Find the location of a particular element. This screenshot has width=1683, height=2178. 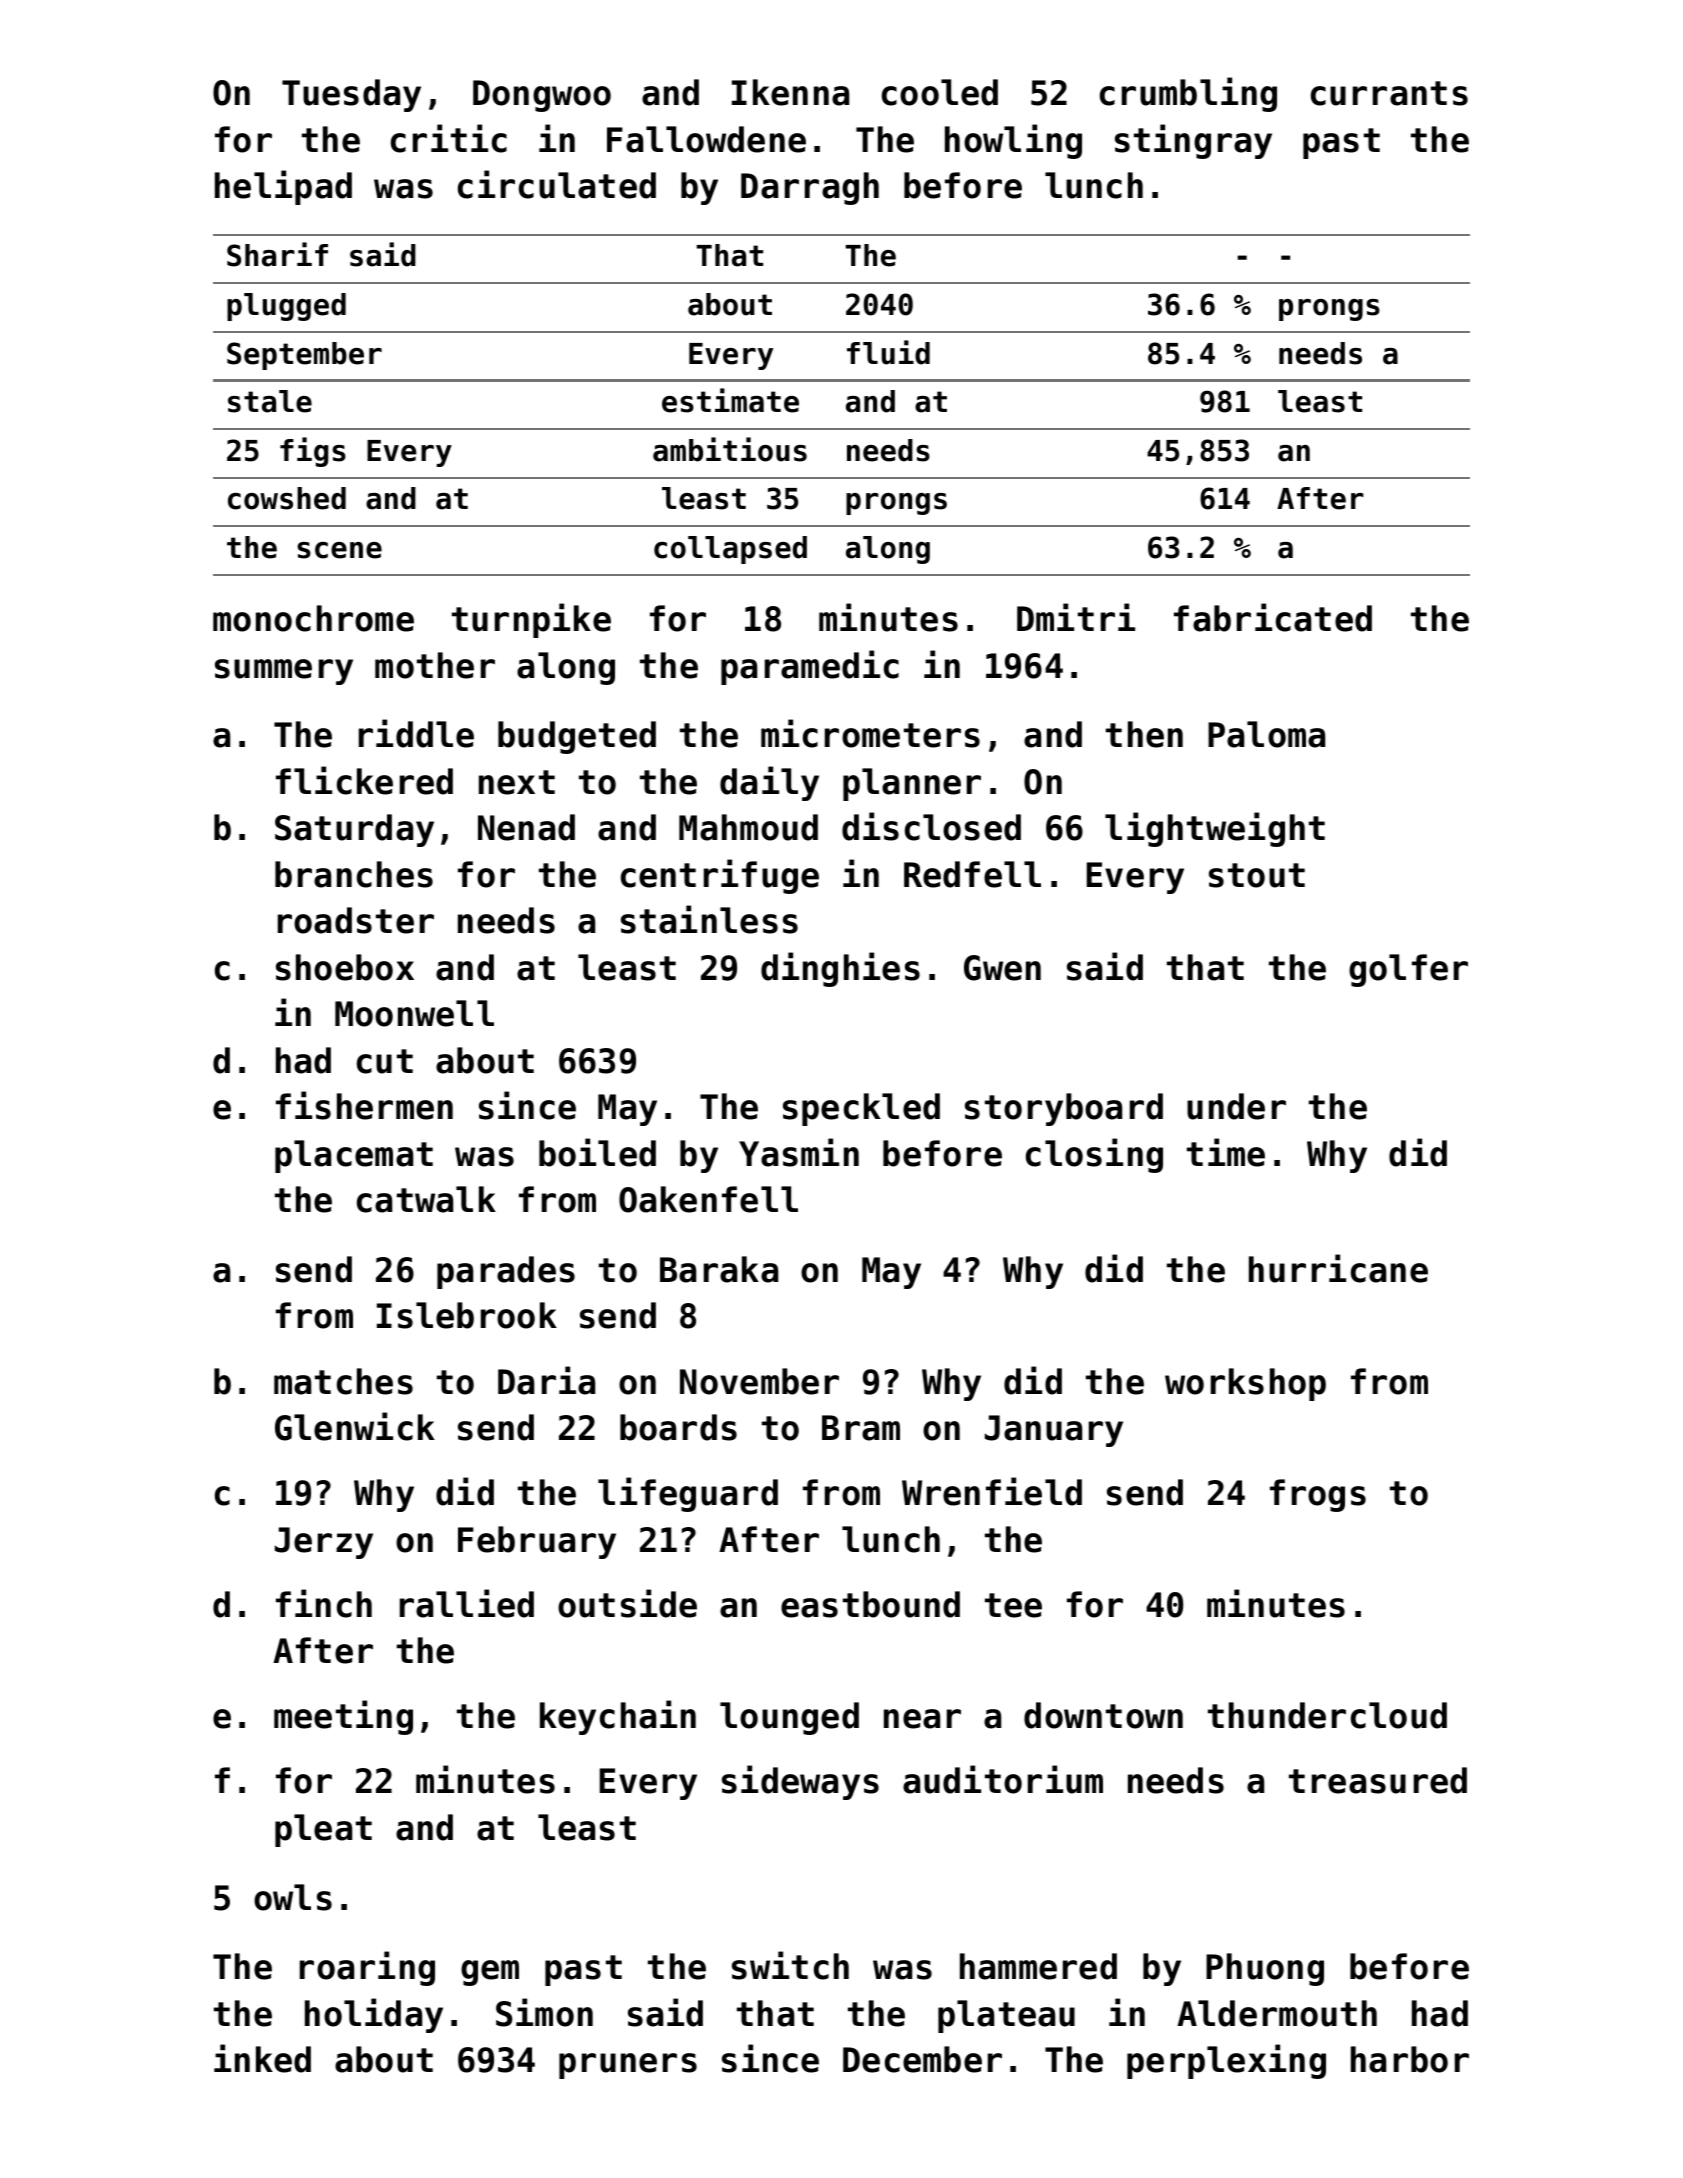

Saturday is located at coordinates (354, 830).
